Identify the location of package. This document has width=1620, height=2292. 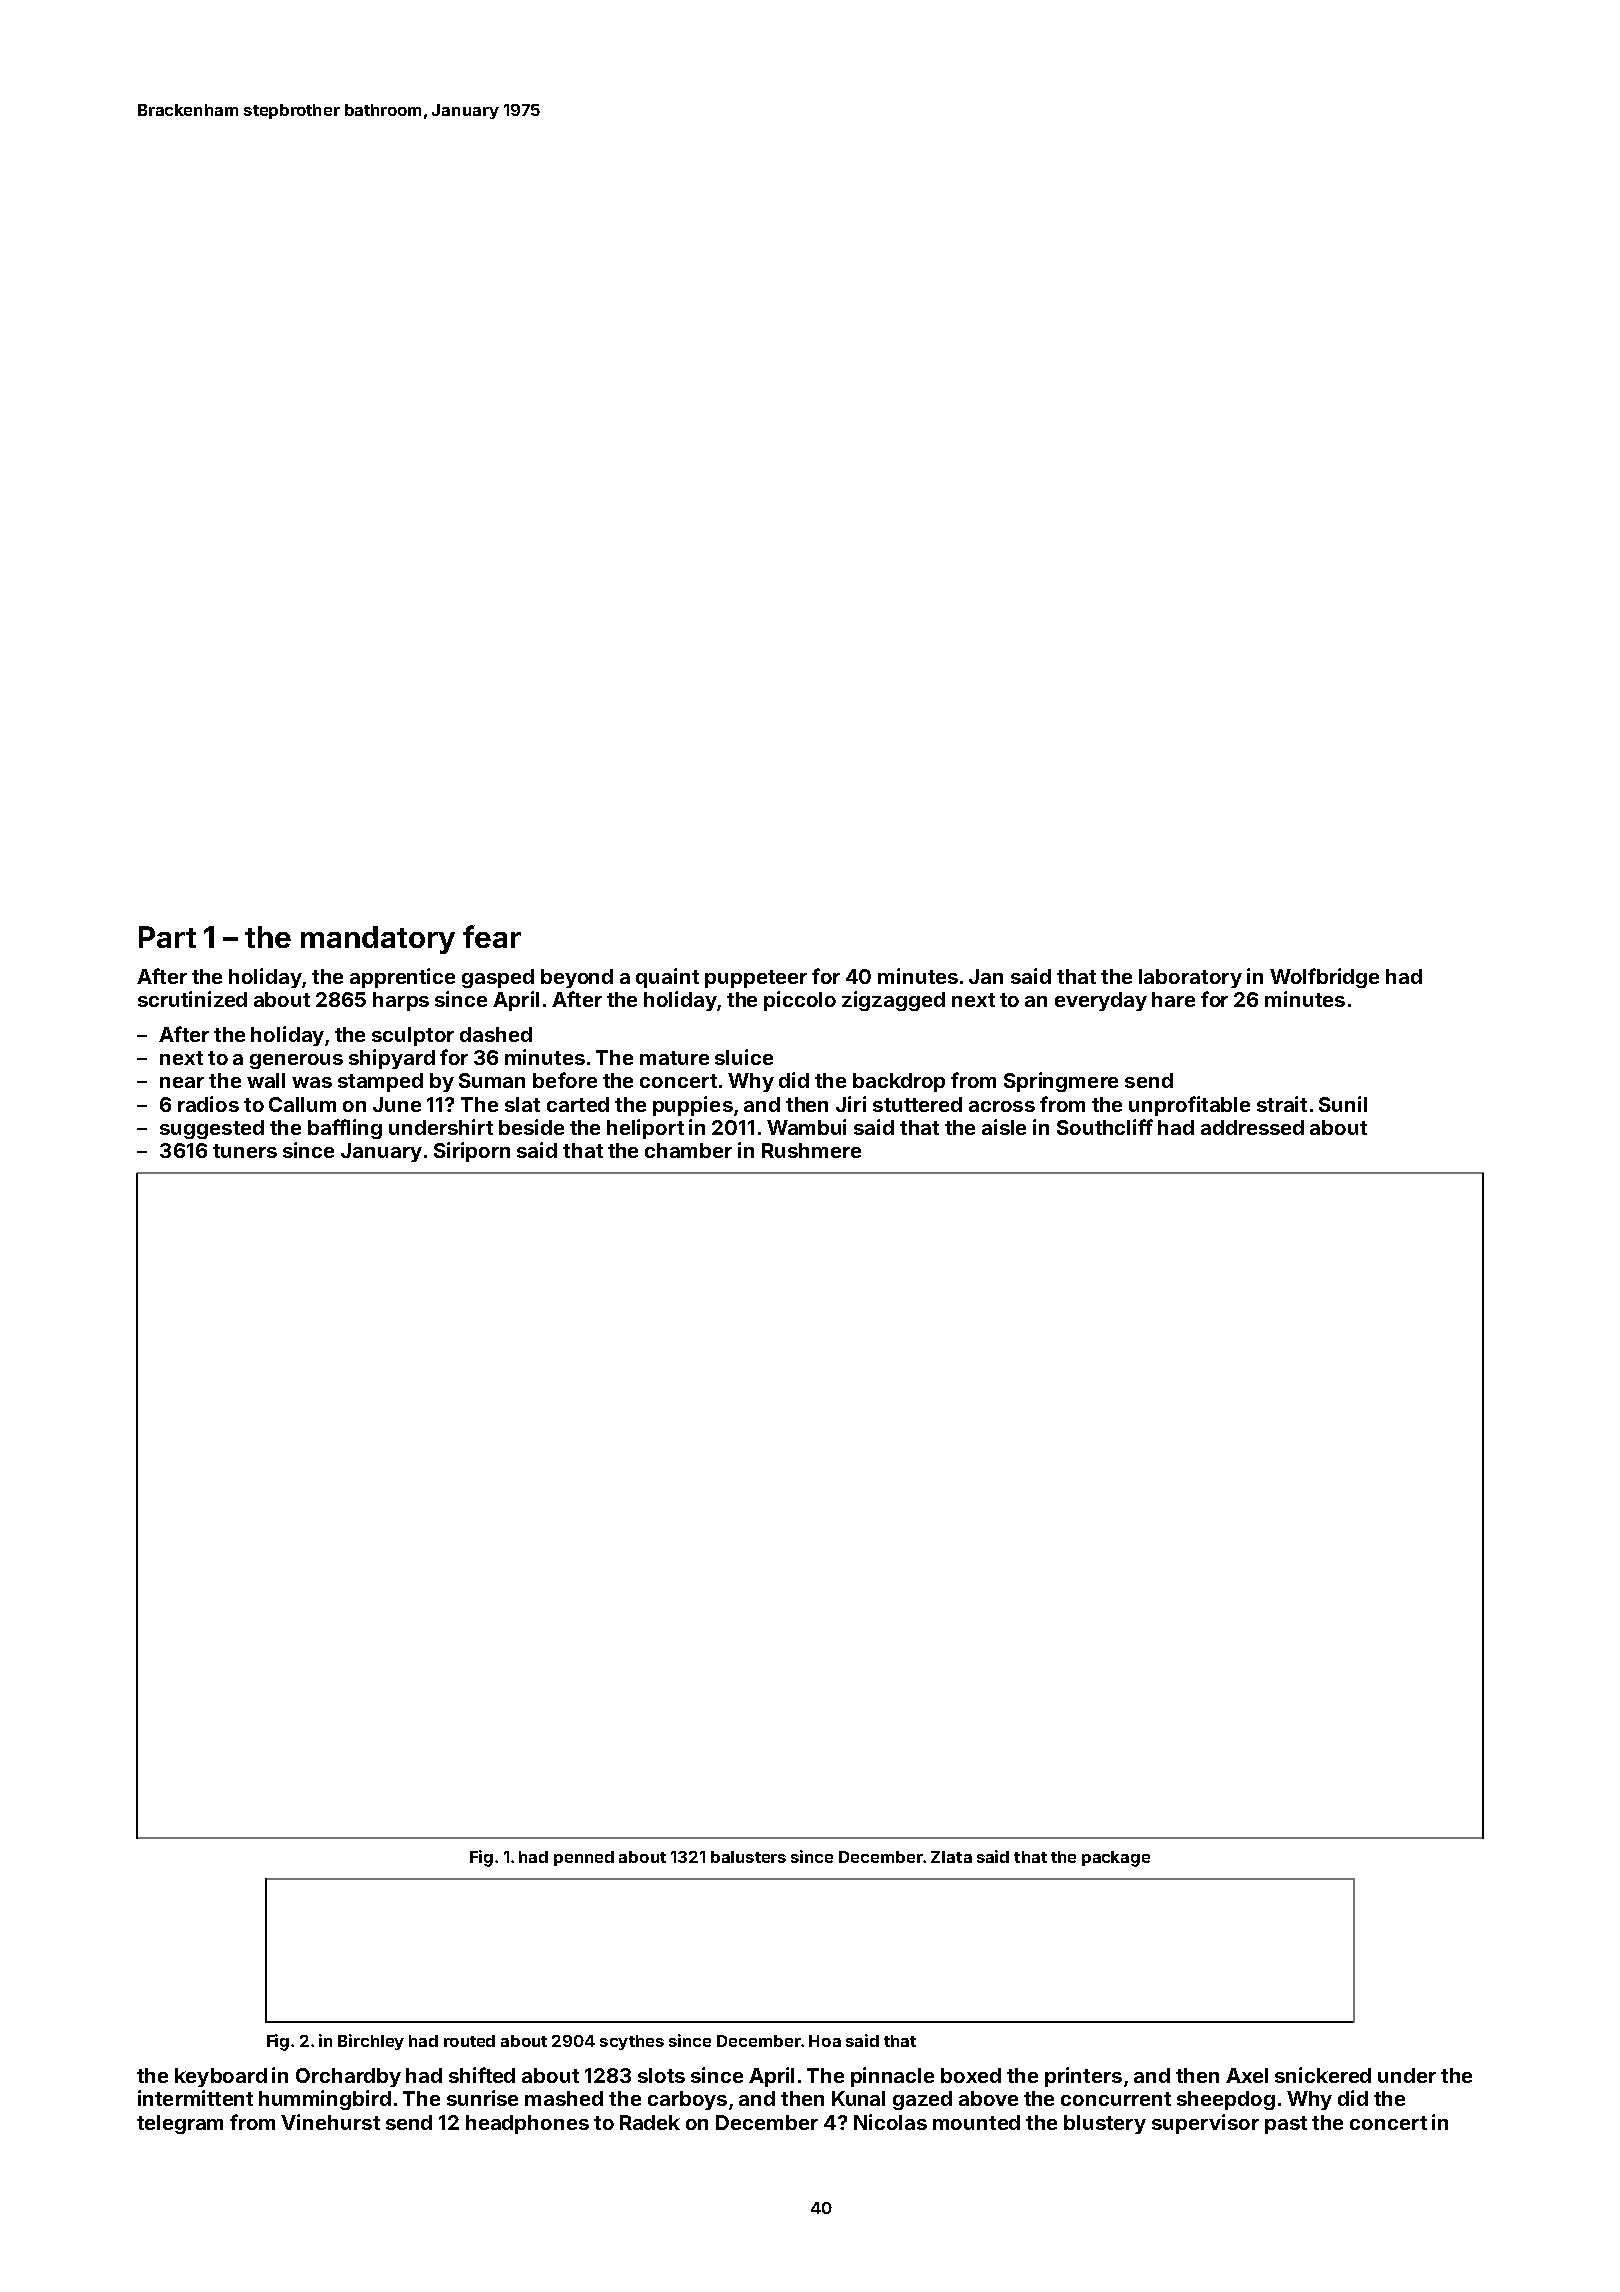
(1116, 1859).
